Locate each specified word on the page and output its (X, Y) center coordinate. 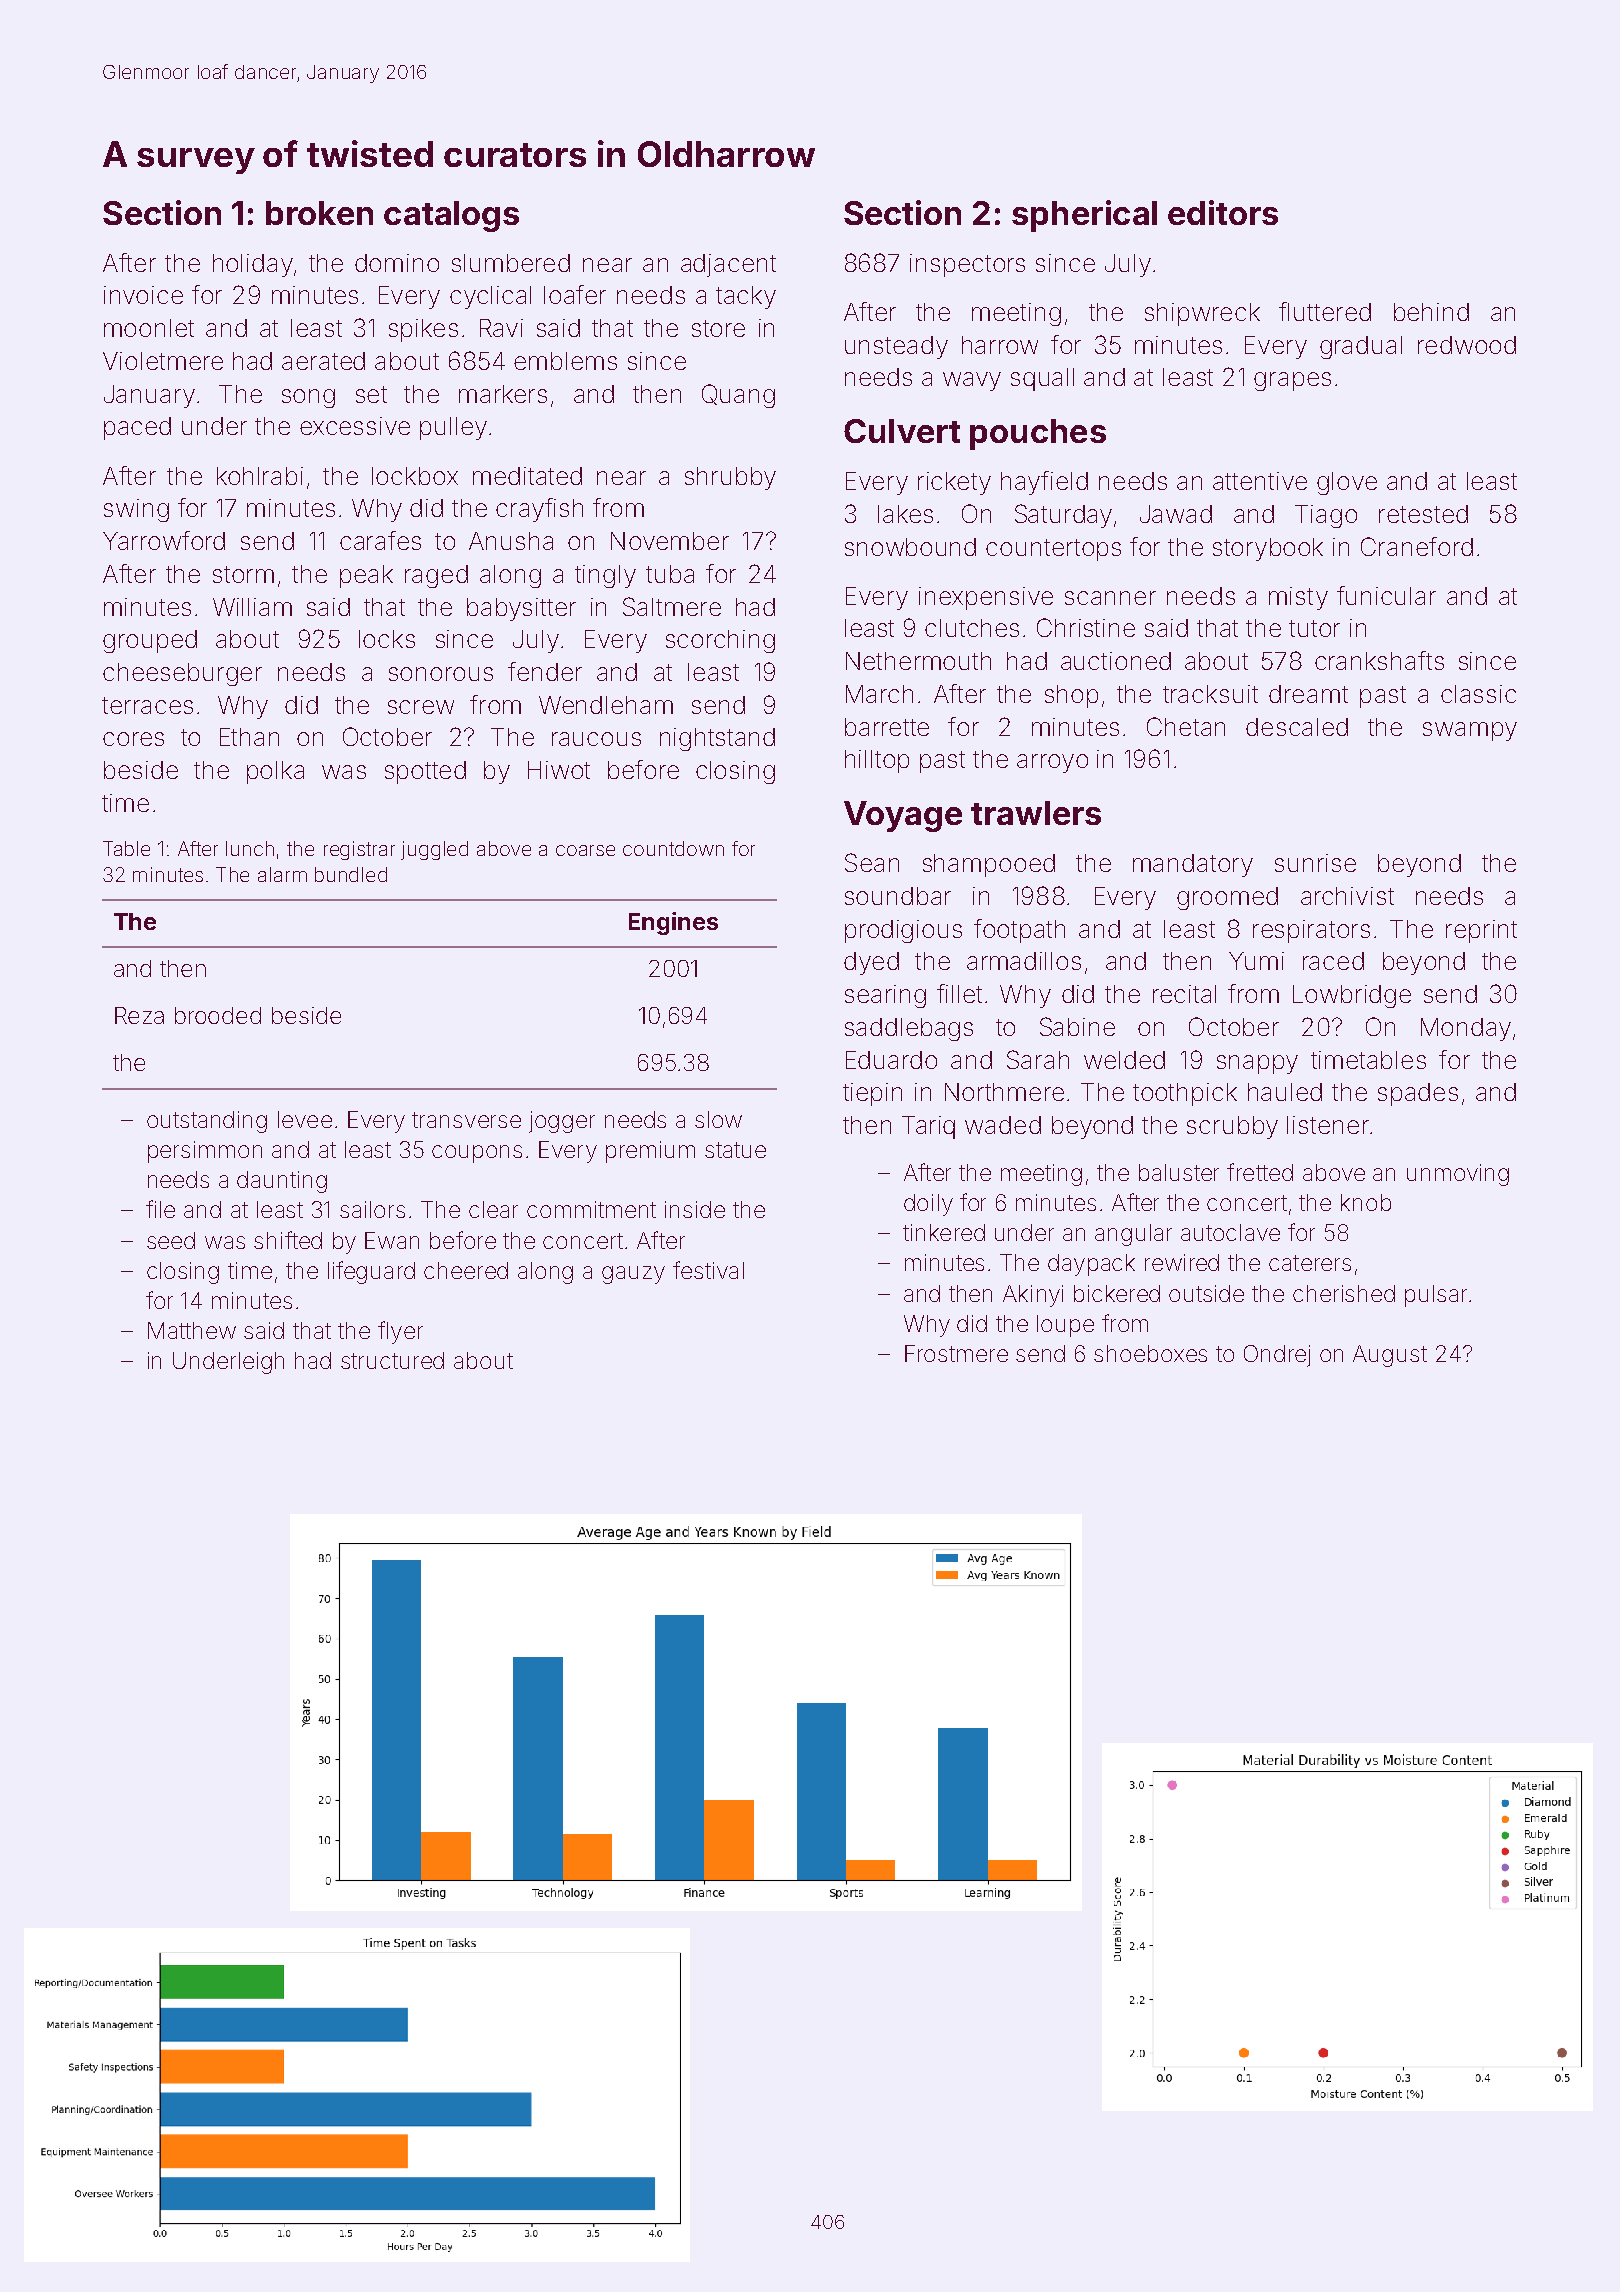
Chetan (1186, 726)
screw (421, 707)
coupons (477, 1154)
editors (1223, 212)
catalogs (451, 216)
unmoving (1458, 1175)
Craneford (1417, 546)
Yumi (1256, 961)
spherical (1084, 216)
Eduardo (891, 1060)
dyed (871, 963)
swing (136, 510)
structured (392, 1360)
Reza (139, 1015)
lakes (905, 514)
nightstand (717, 739)
